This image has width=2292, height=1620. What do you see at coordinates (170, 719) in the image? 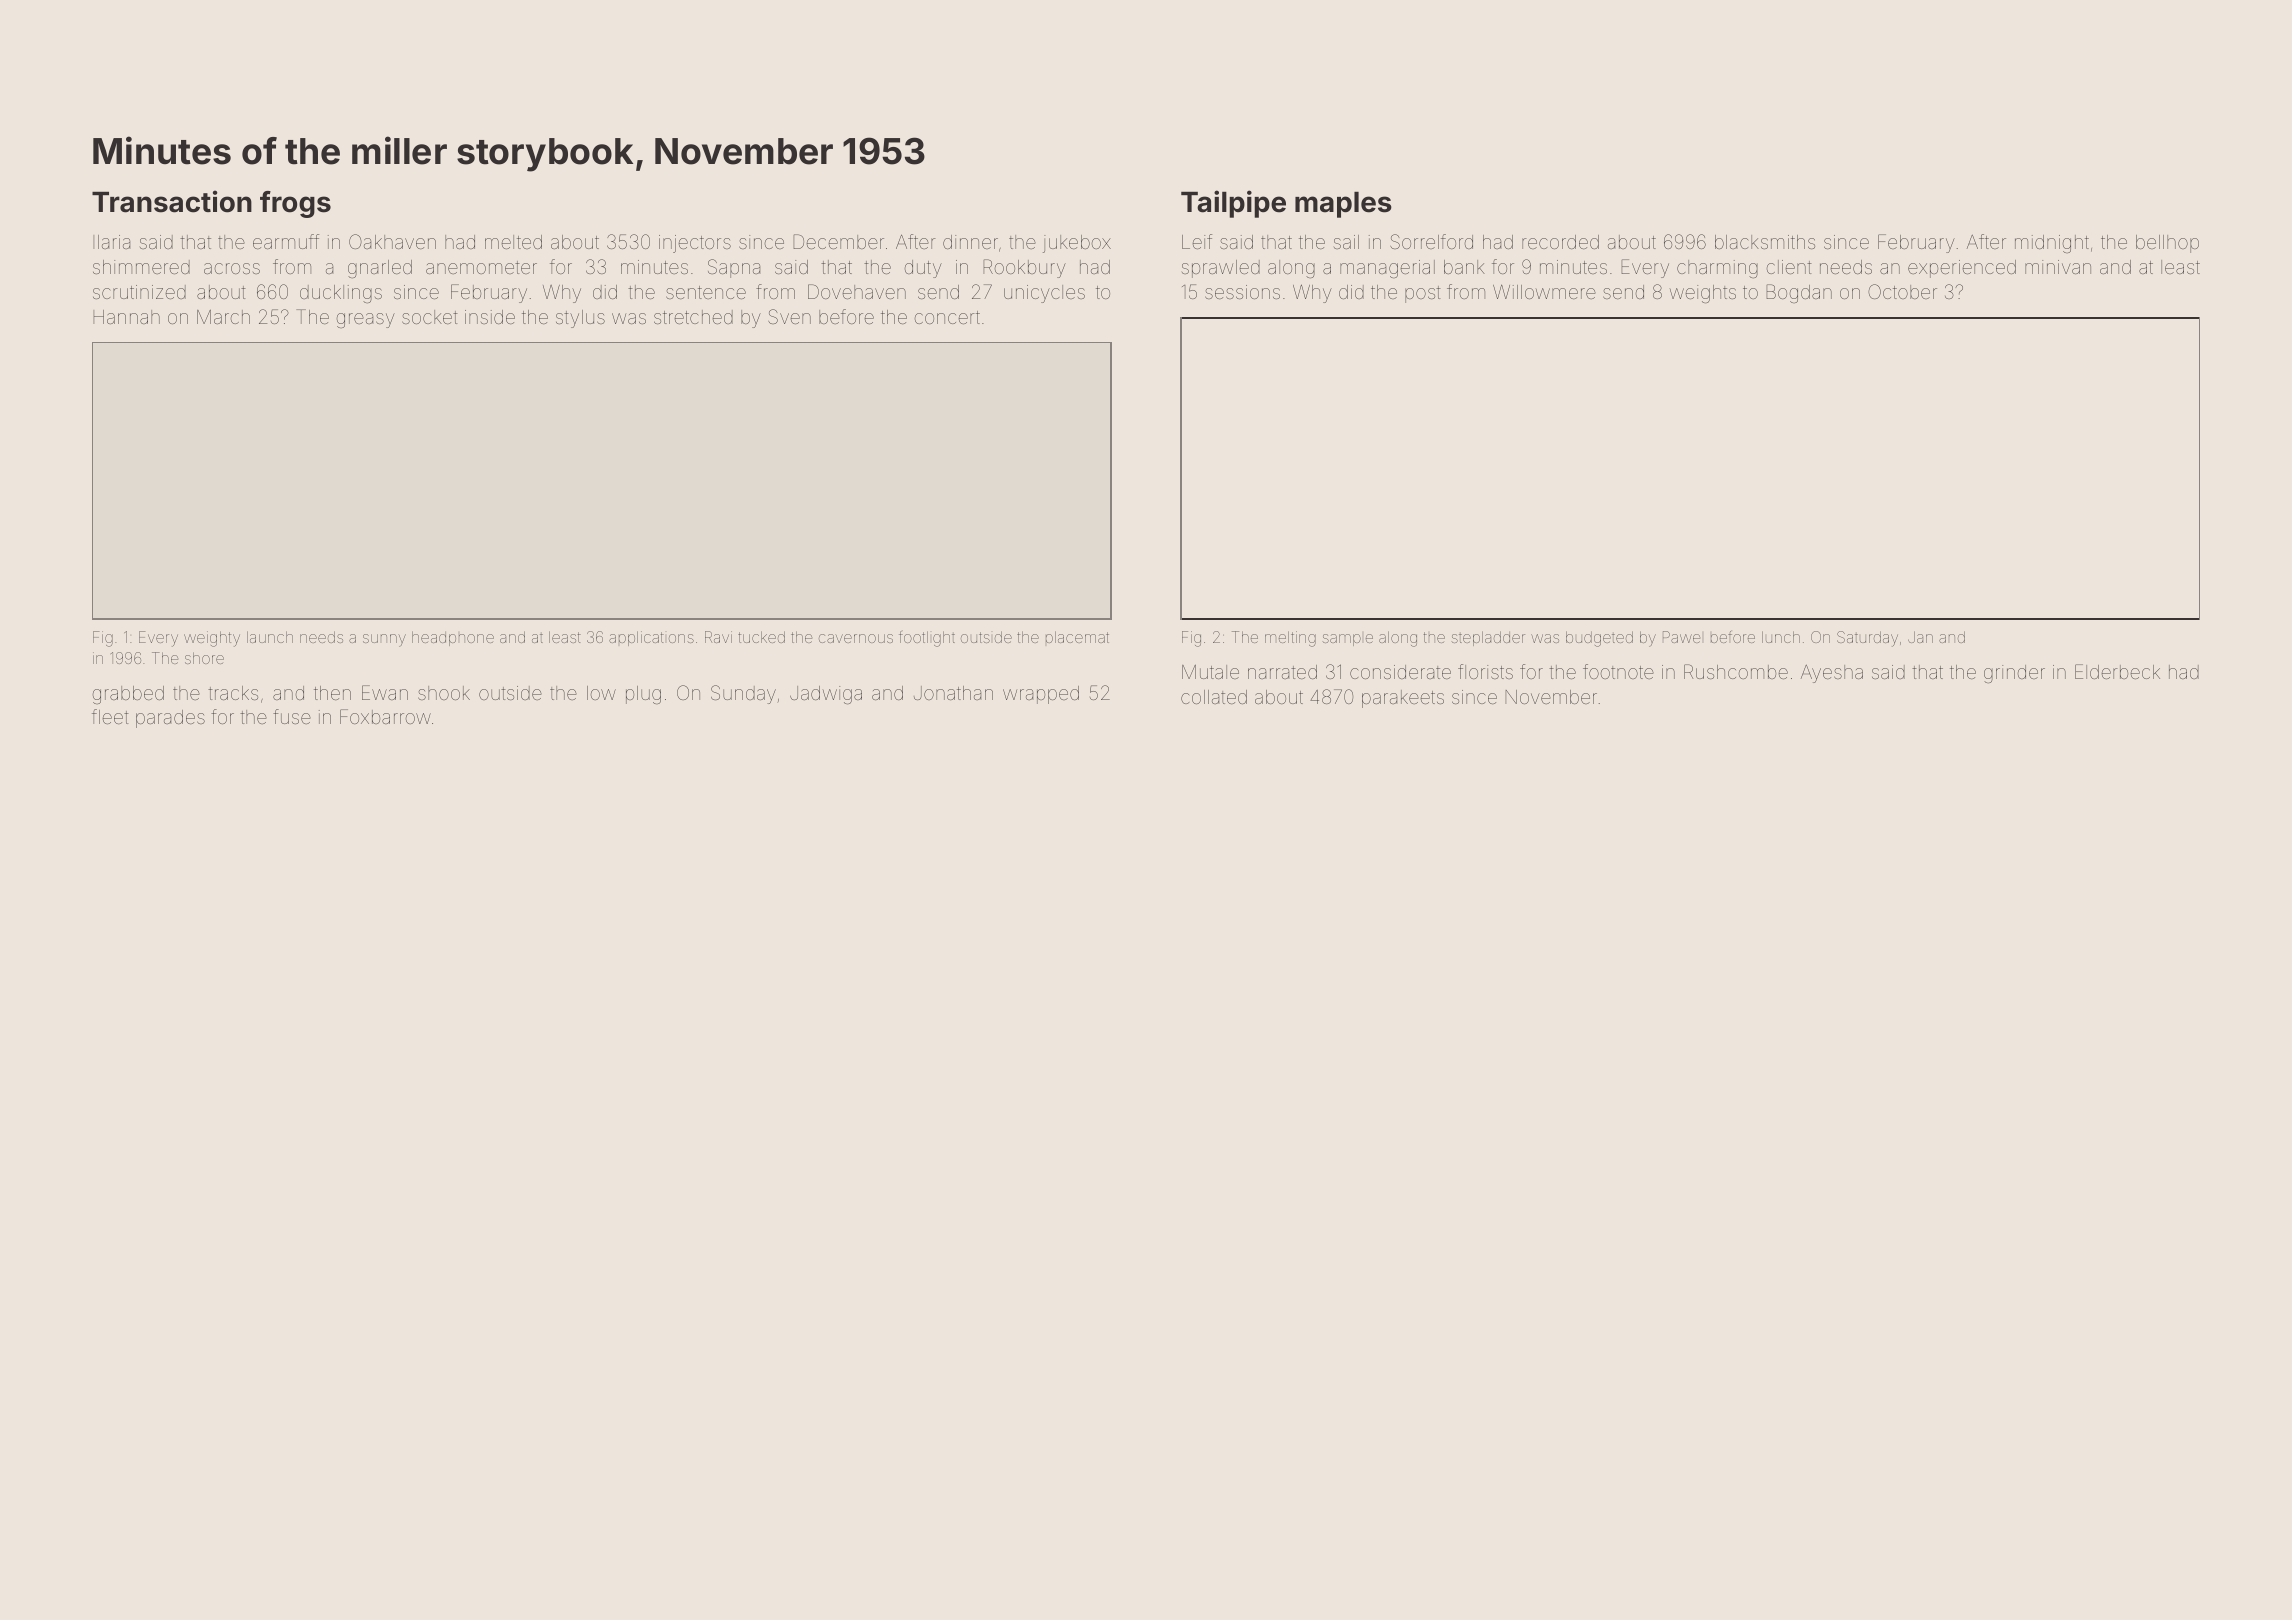
I see `parades` at bounding box center [170, 719].
